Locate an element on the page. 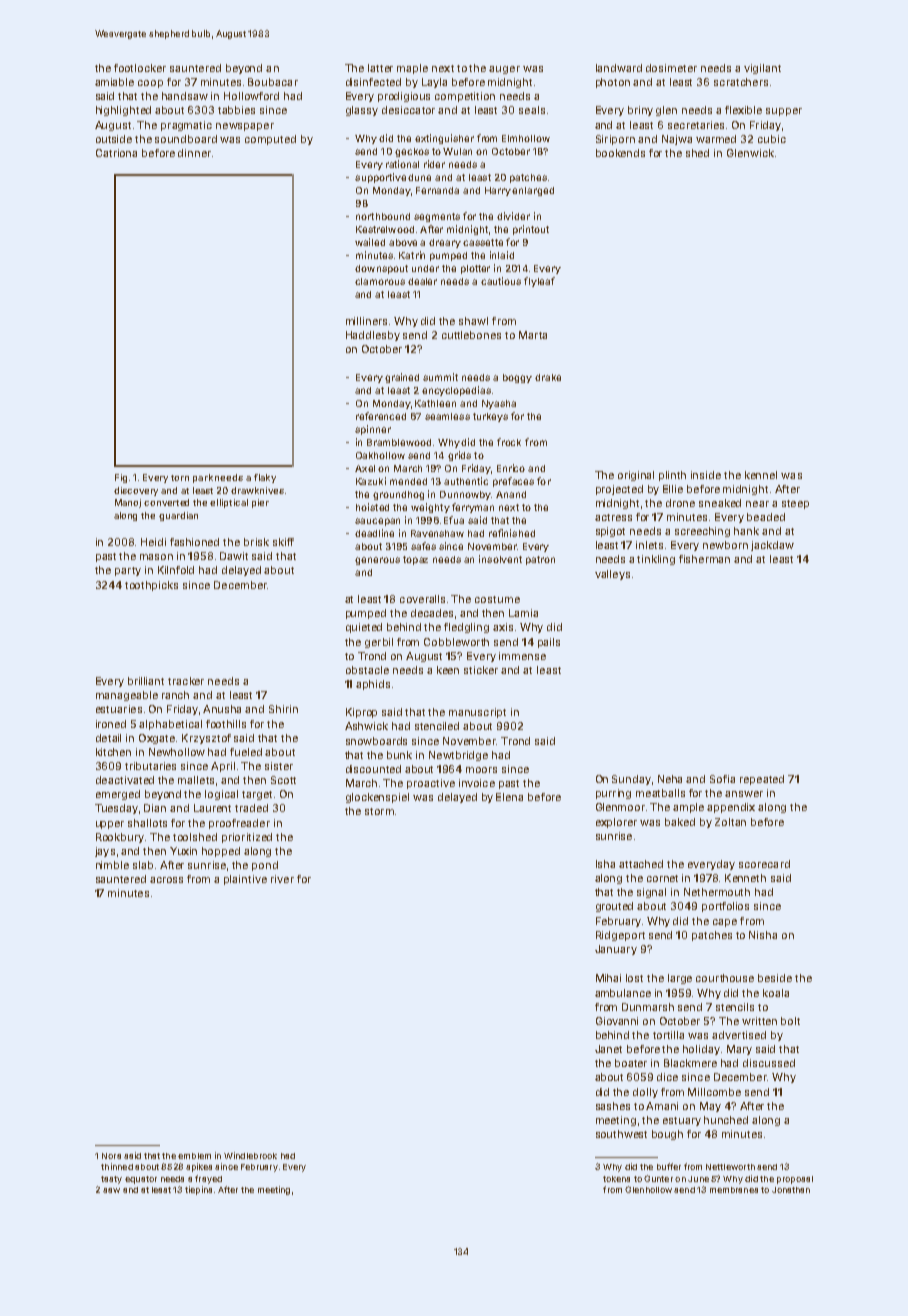 The image size is (908, 1316). auger is located at coordinates (504, 70).
